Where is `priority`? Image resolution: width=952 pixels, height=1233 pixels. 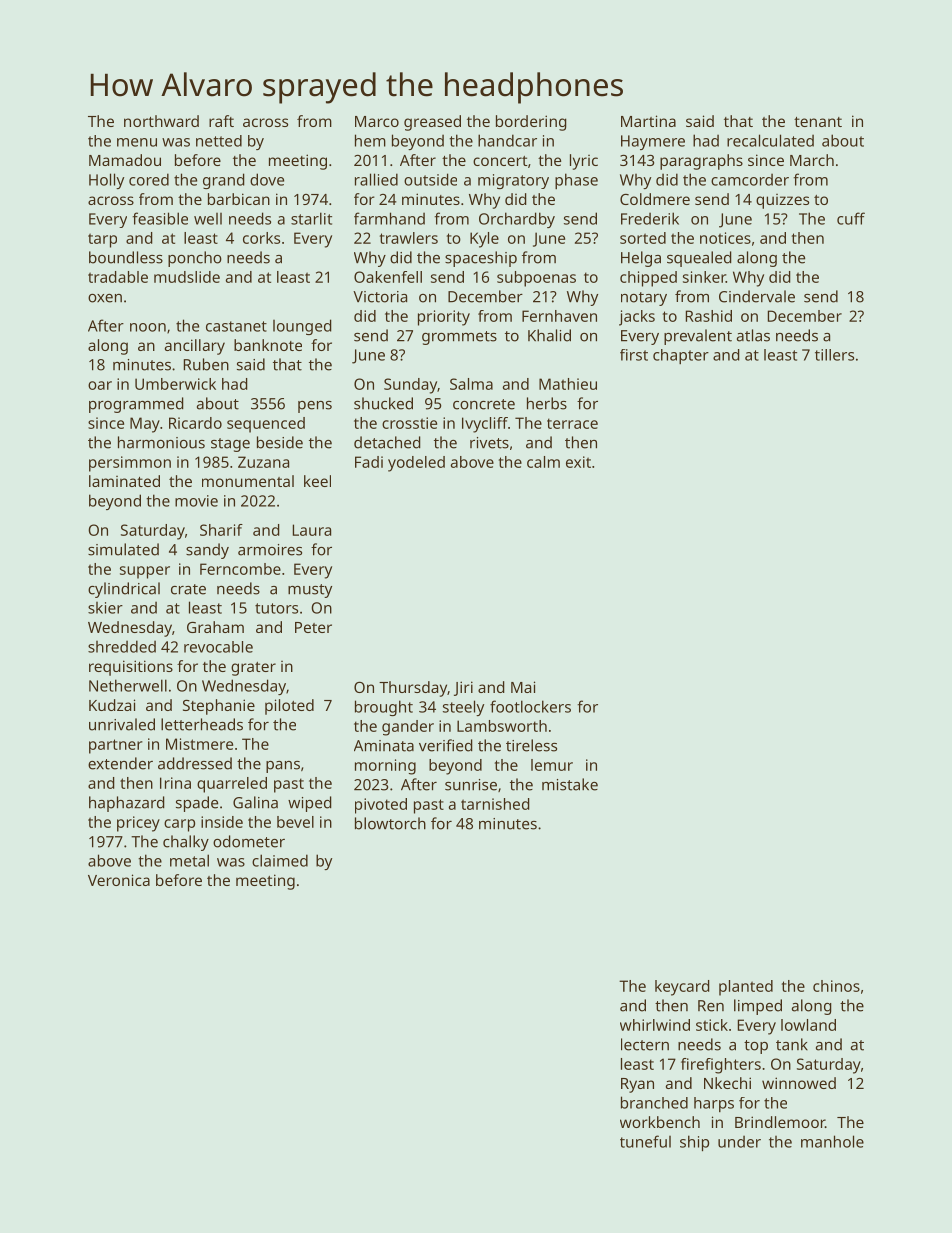 priority is located at coordinates (444, 318).
